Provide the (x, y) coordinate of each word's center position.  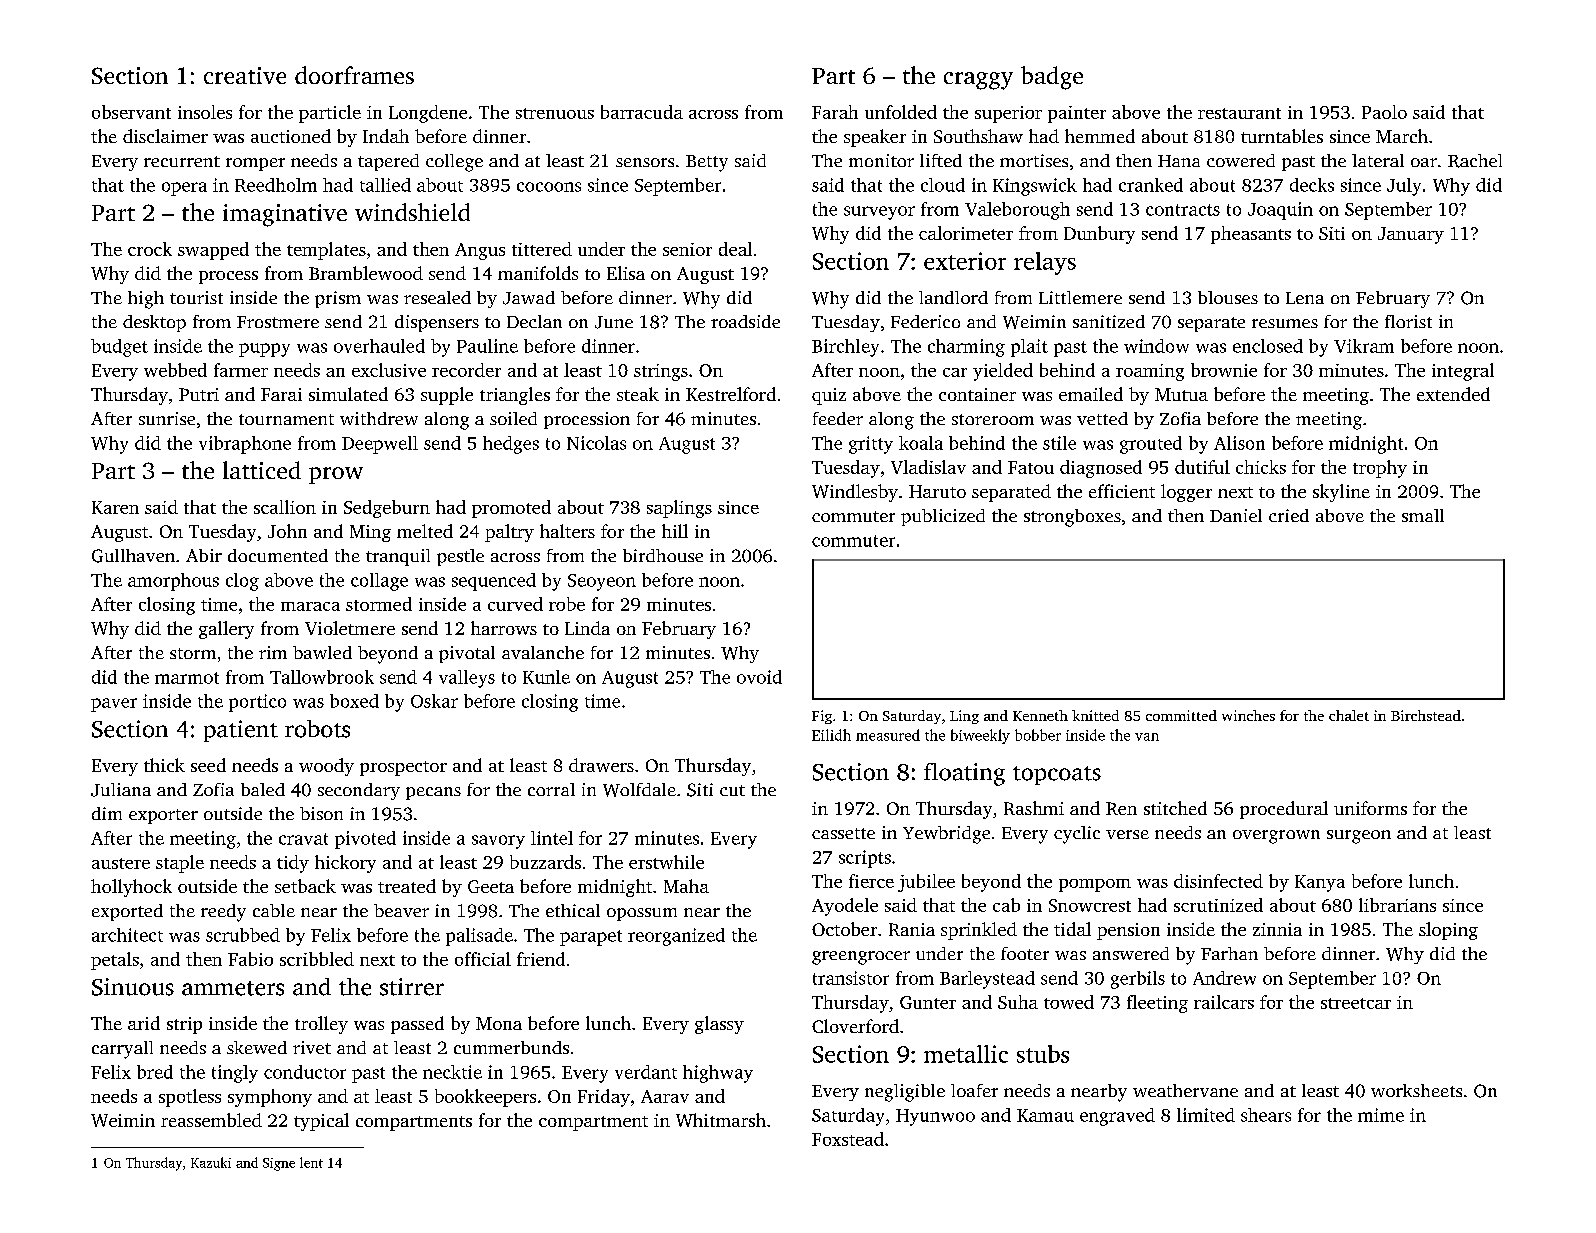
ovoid (759, 677)
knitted (1095, 715)
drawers (601, 765)
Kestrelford (731, 394)
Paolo (1384, 112)
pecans (433, 793)
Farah (835, 112)
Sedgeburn (387, 509)
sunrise (167, 418)
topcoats (1057, 775)
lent (311, 1162)
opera (184, 189)
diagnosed (1101, 469)
